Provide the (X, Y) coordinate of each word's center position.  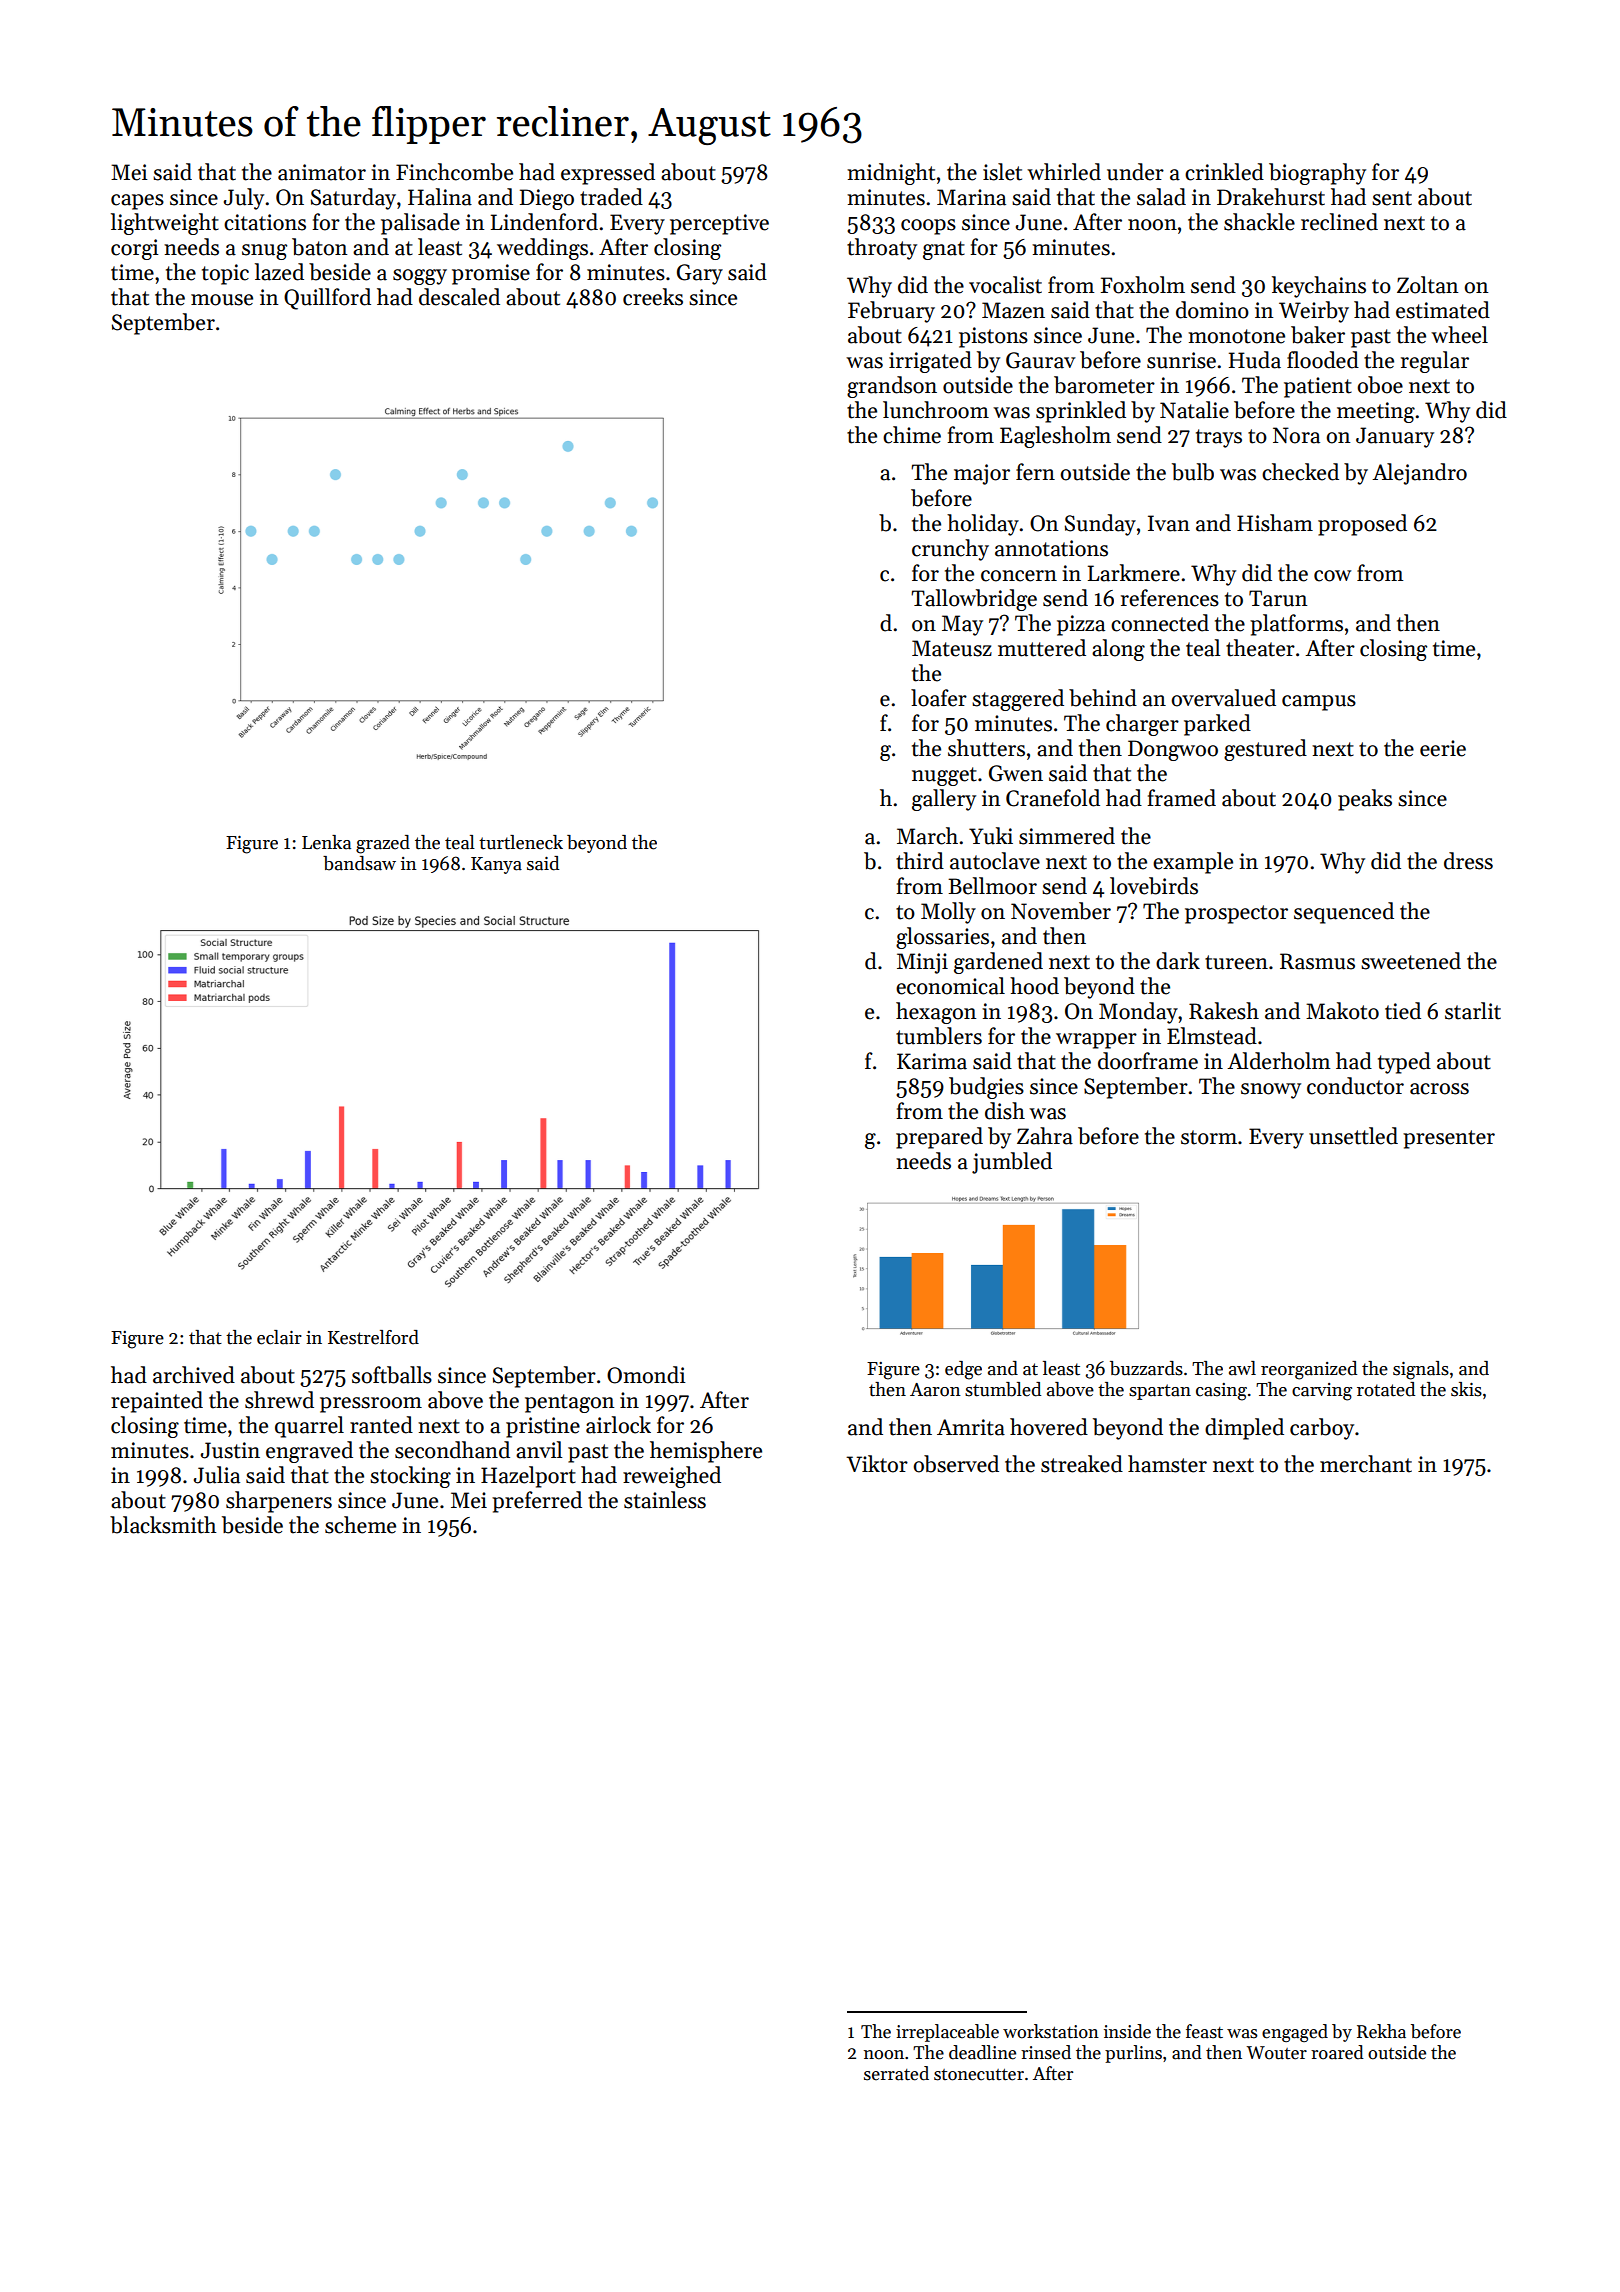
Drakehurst (1271, 197)
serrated (896, 2073)
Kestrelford (373, 1337)
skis (1466, 1389)
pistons (993, 337)
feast (1204, 2031)
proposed (1362, 525)
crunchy (950, 550)
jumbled (1012, 1163)
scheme (360, 1525)
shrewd (279, 1400)
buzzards (1146, 1368)
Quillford (327, 299)
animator (322, 172)
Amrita (971, 1427)
